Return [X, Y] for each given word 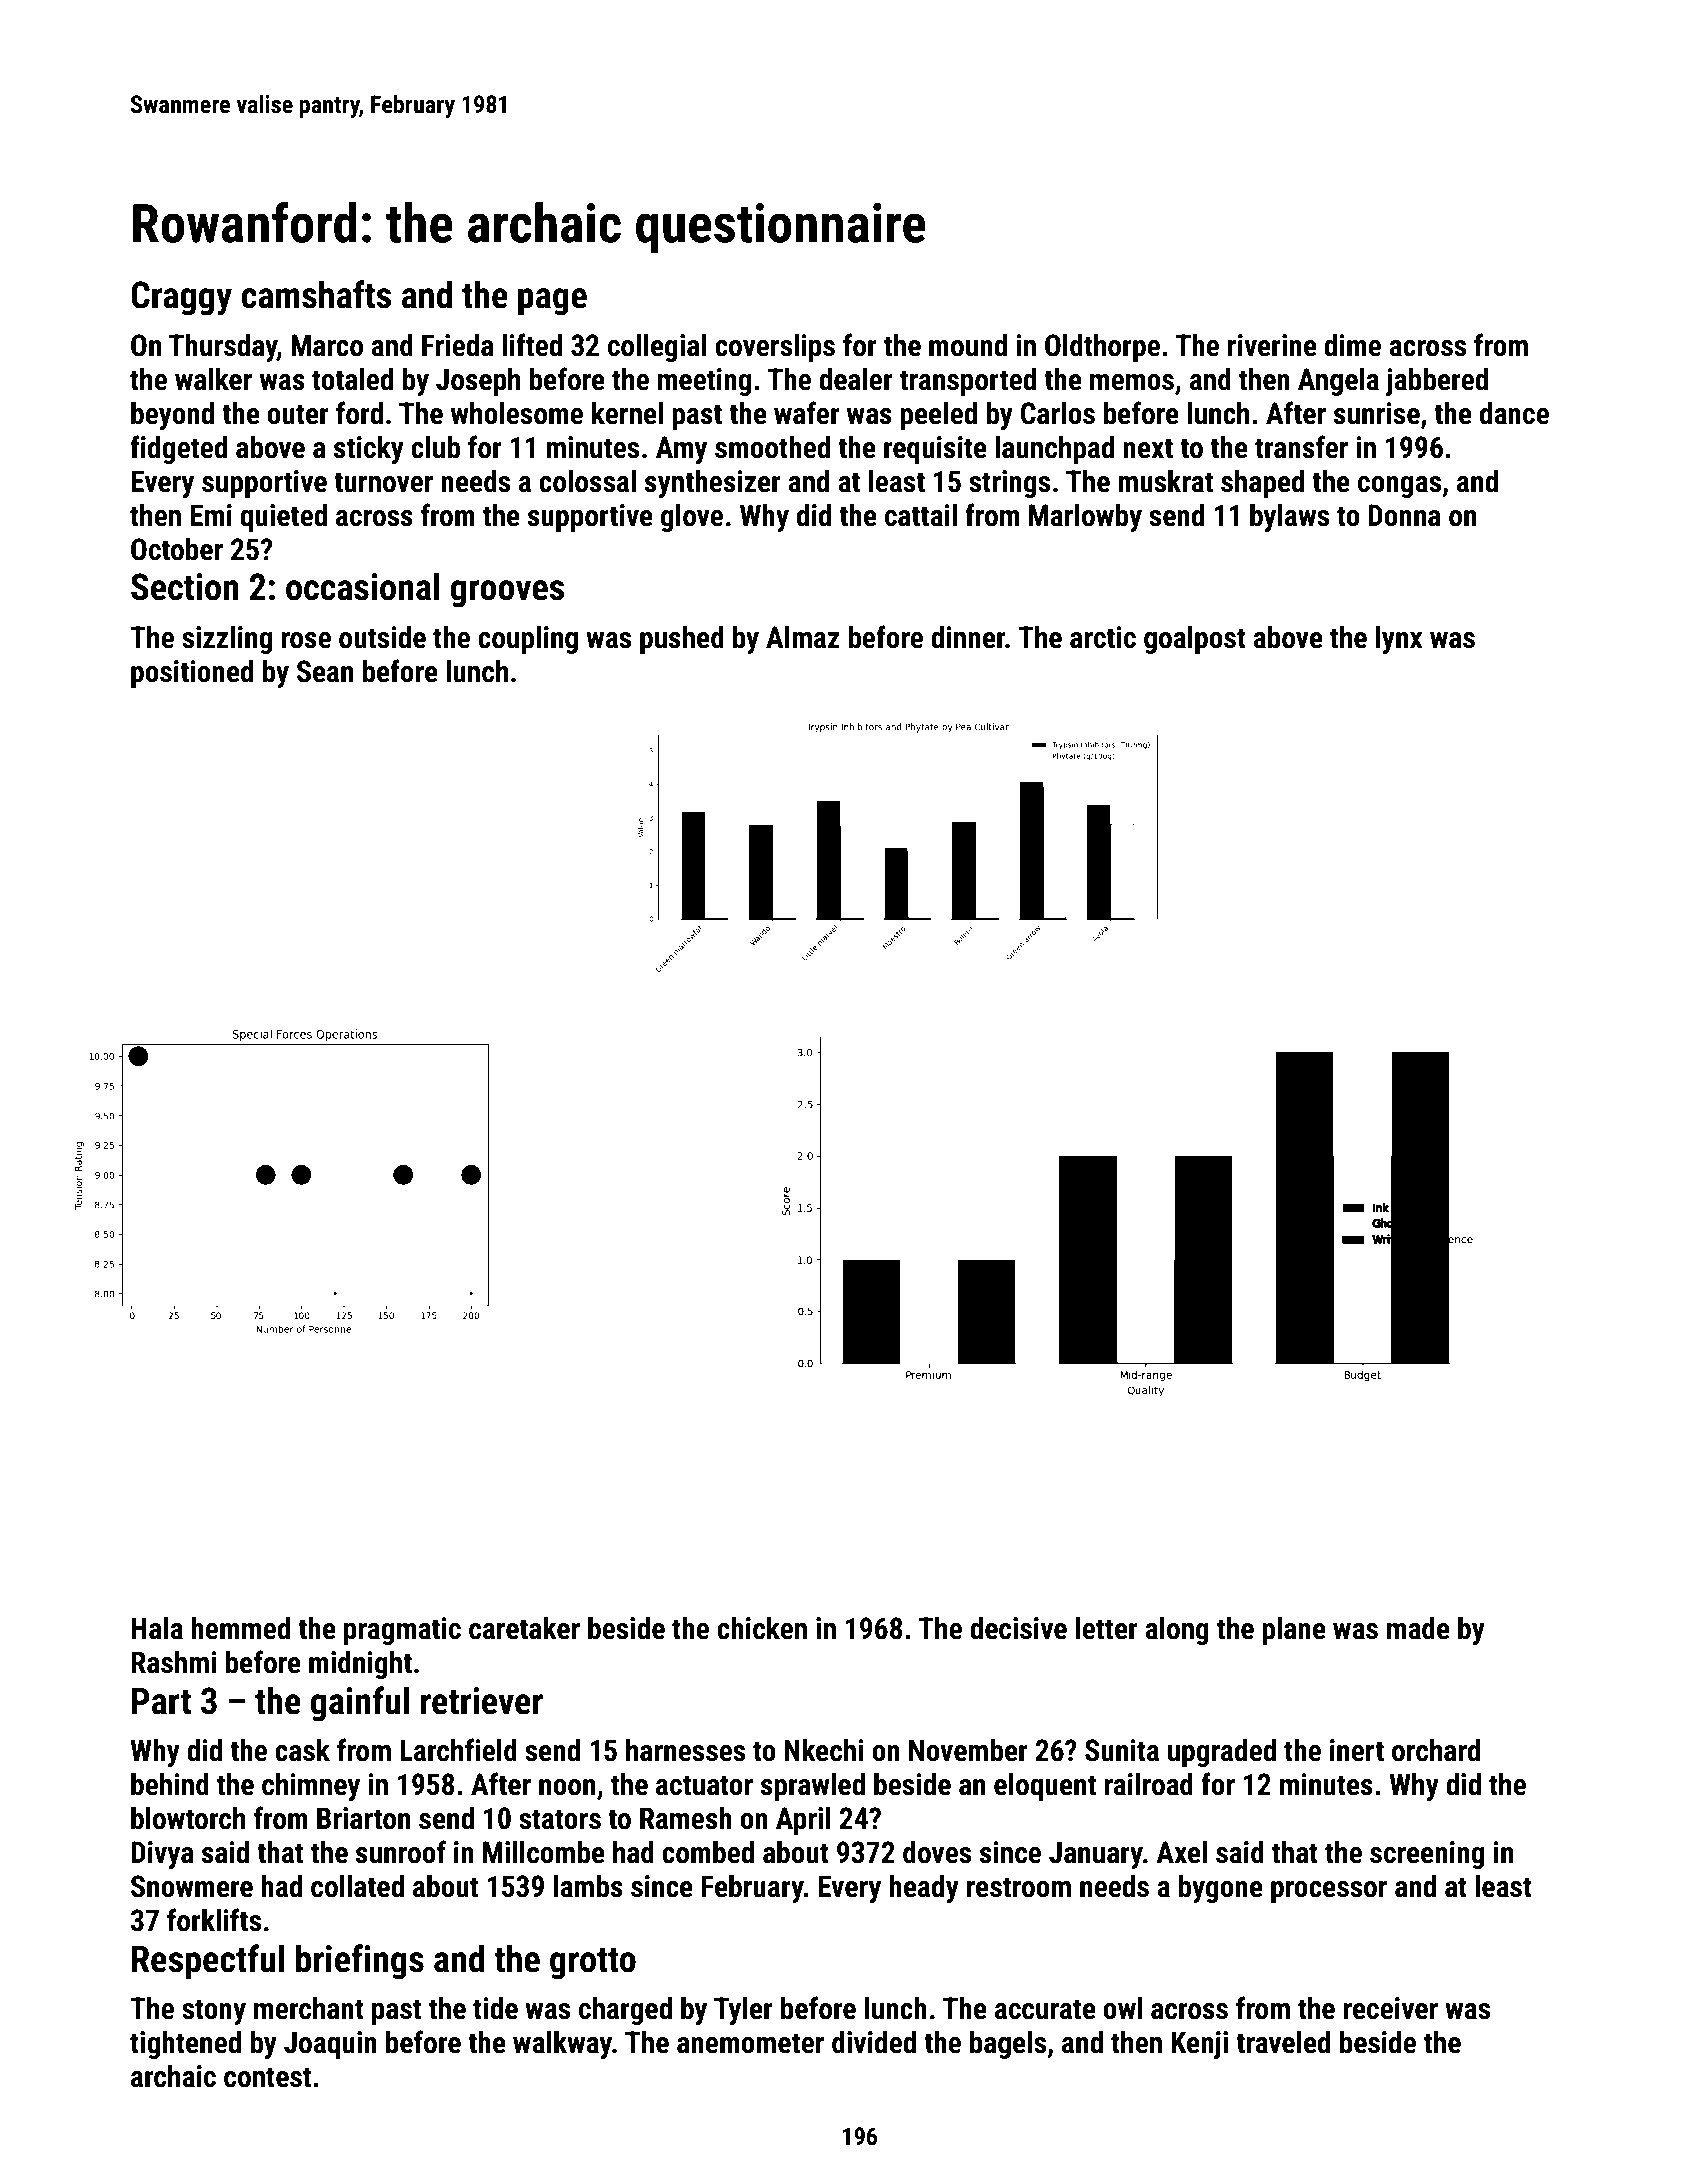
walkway [562, 2045]
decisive [1018, 1628]
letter [1107, 1628]
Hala [157, 1628]
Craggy [181, 298]
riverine [1272, 345]
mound [968, 345]
